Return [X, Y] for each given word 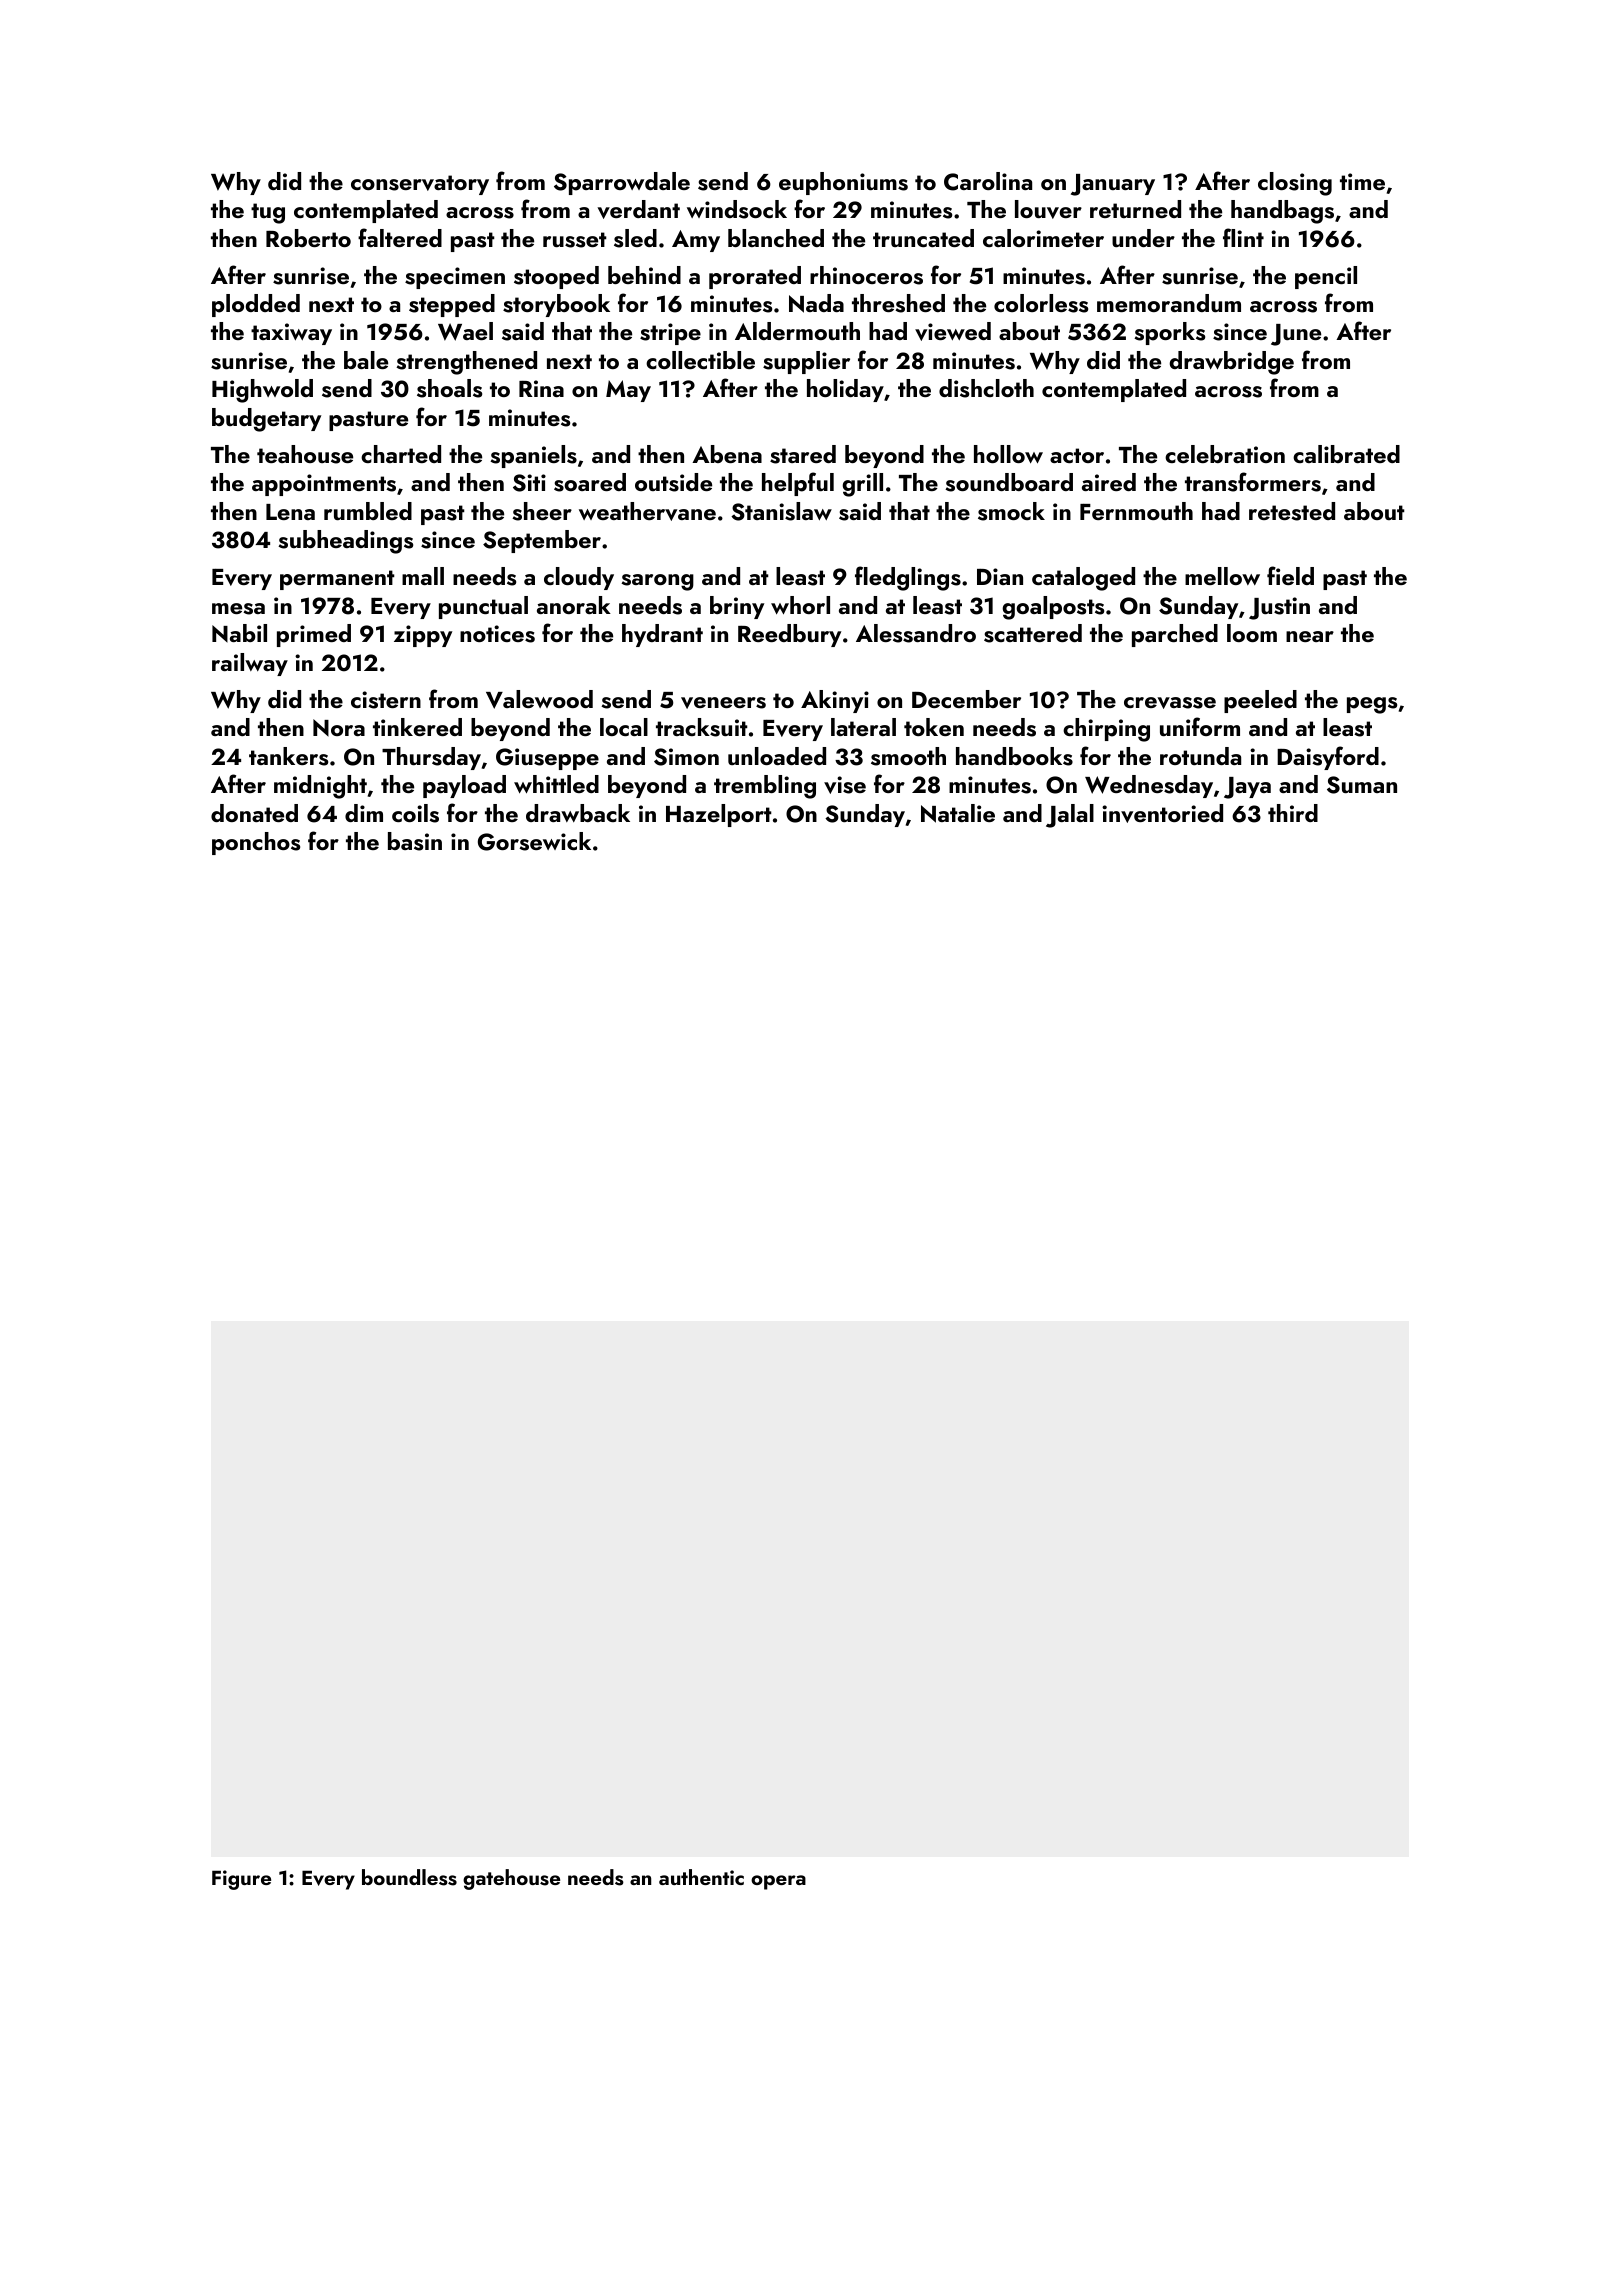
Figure [241, 1880]
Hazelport [719, 815]
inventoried [1162, 813]
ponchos [256, 843]
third [1293, 813]
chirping [1106, 730]
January [1113, 185]
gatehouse [511, 1879]
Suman [1362, 785]
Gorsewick [534, 841]
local [624, 727]
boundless [409, 1877]
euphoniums [843, 183]
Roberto [308, 238]
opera [778, 1882]
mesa [238, 609]
